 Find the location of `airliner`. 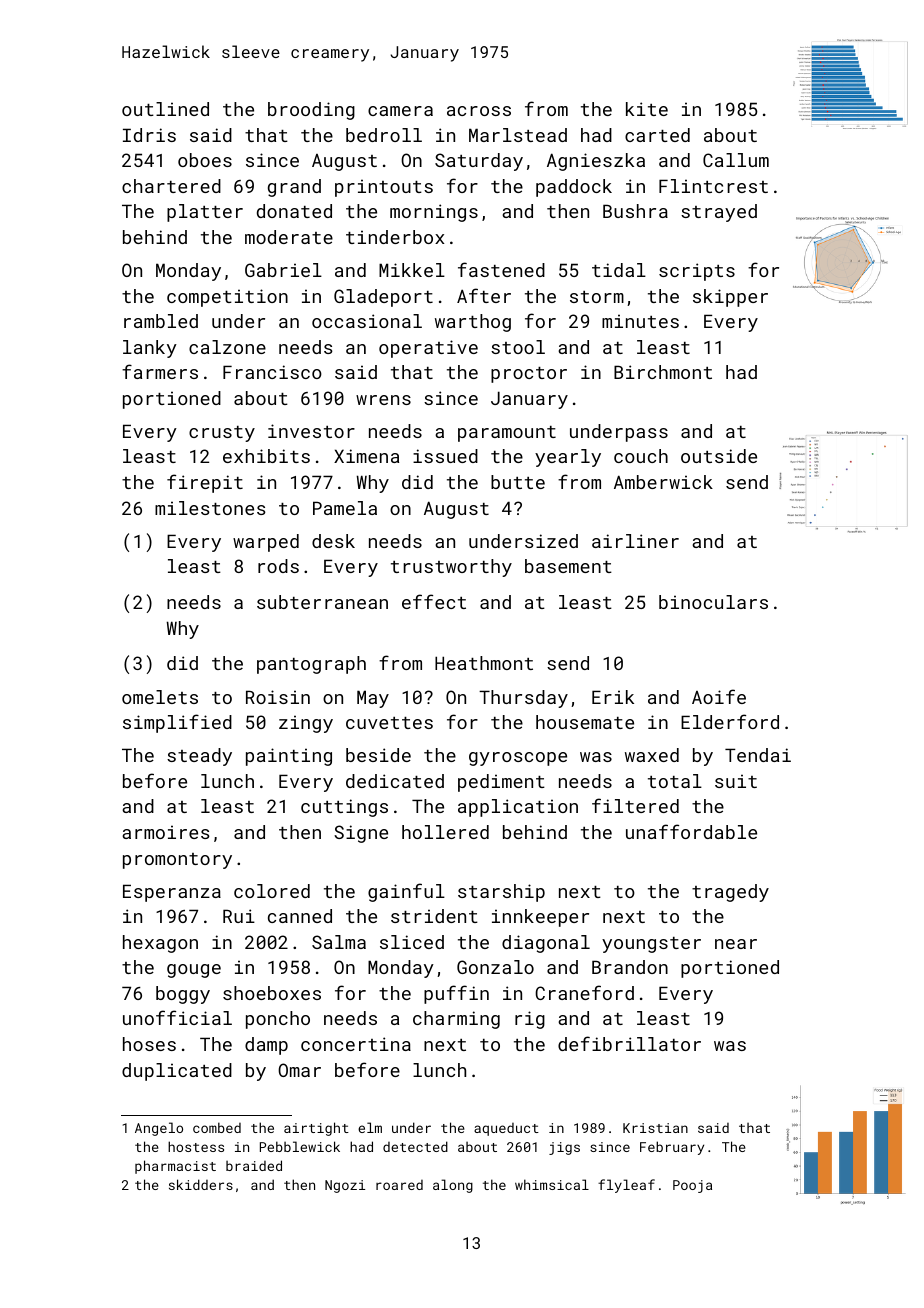

airliner is located at coordinates (635, 541).
